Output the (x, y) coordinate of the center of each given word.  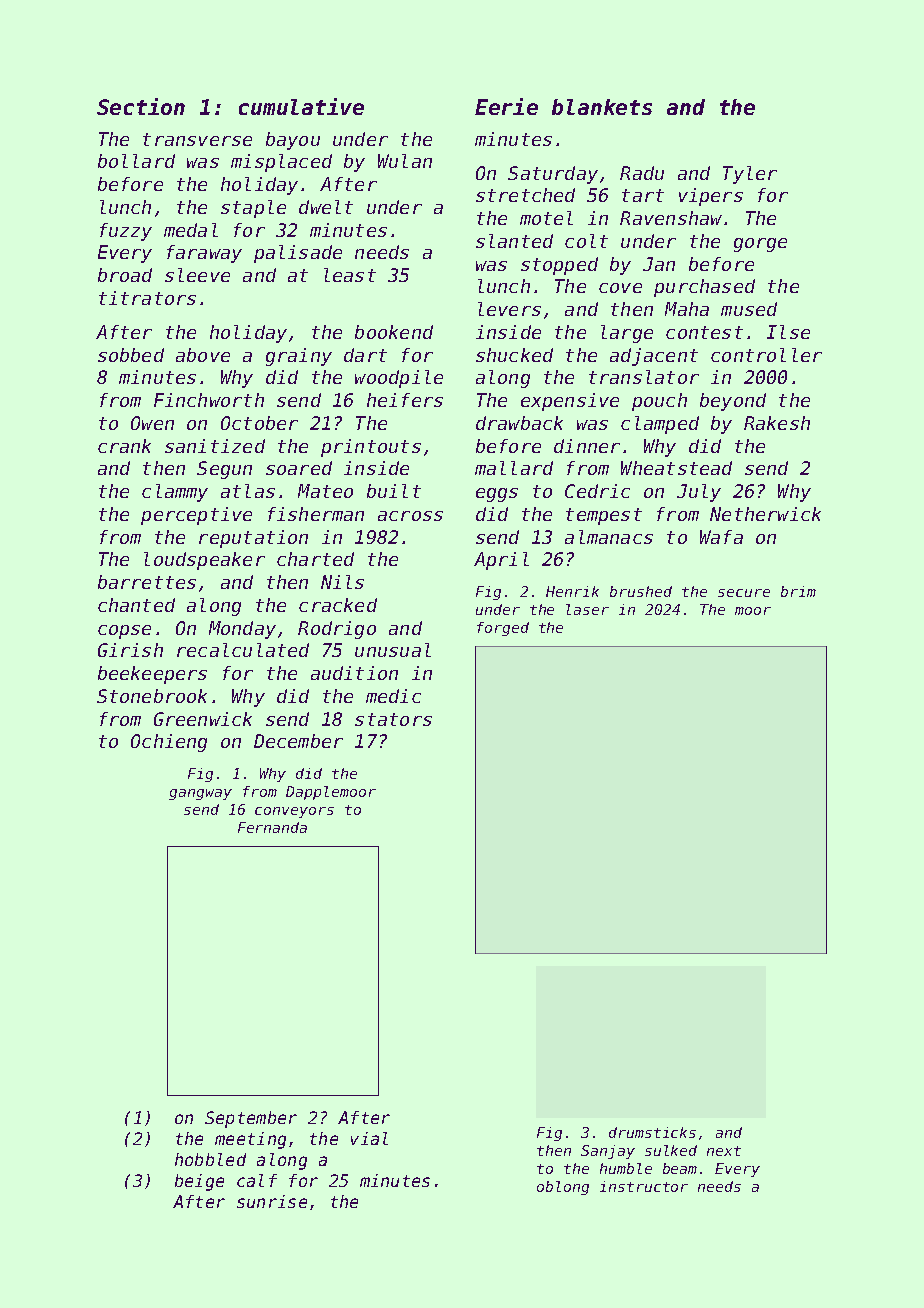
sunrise (272, 1201)
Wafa (721, 537)
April (501, 561)
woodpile (399, 379)
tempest (604, 516)
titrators (147, 298)
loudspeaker (204, 561)
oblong (563, 1188)
